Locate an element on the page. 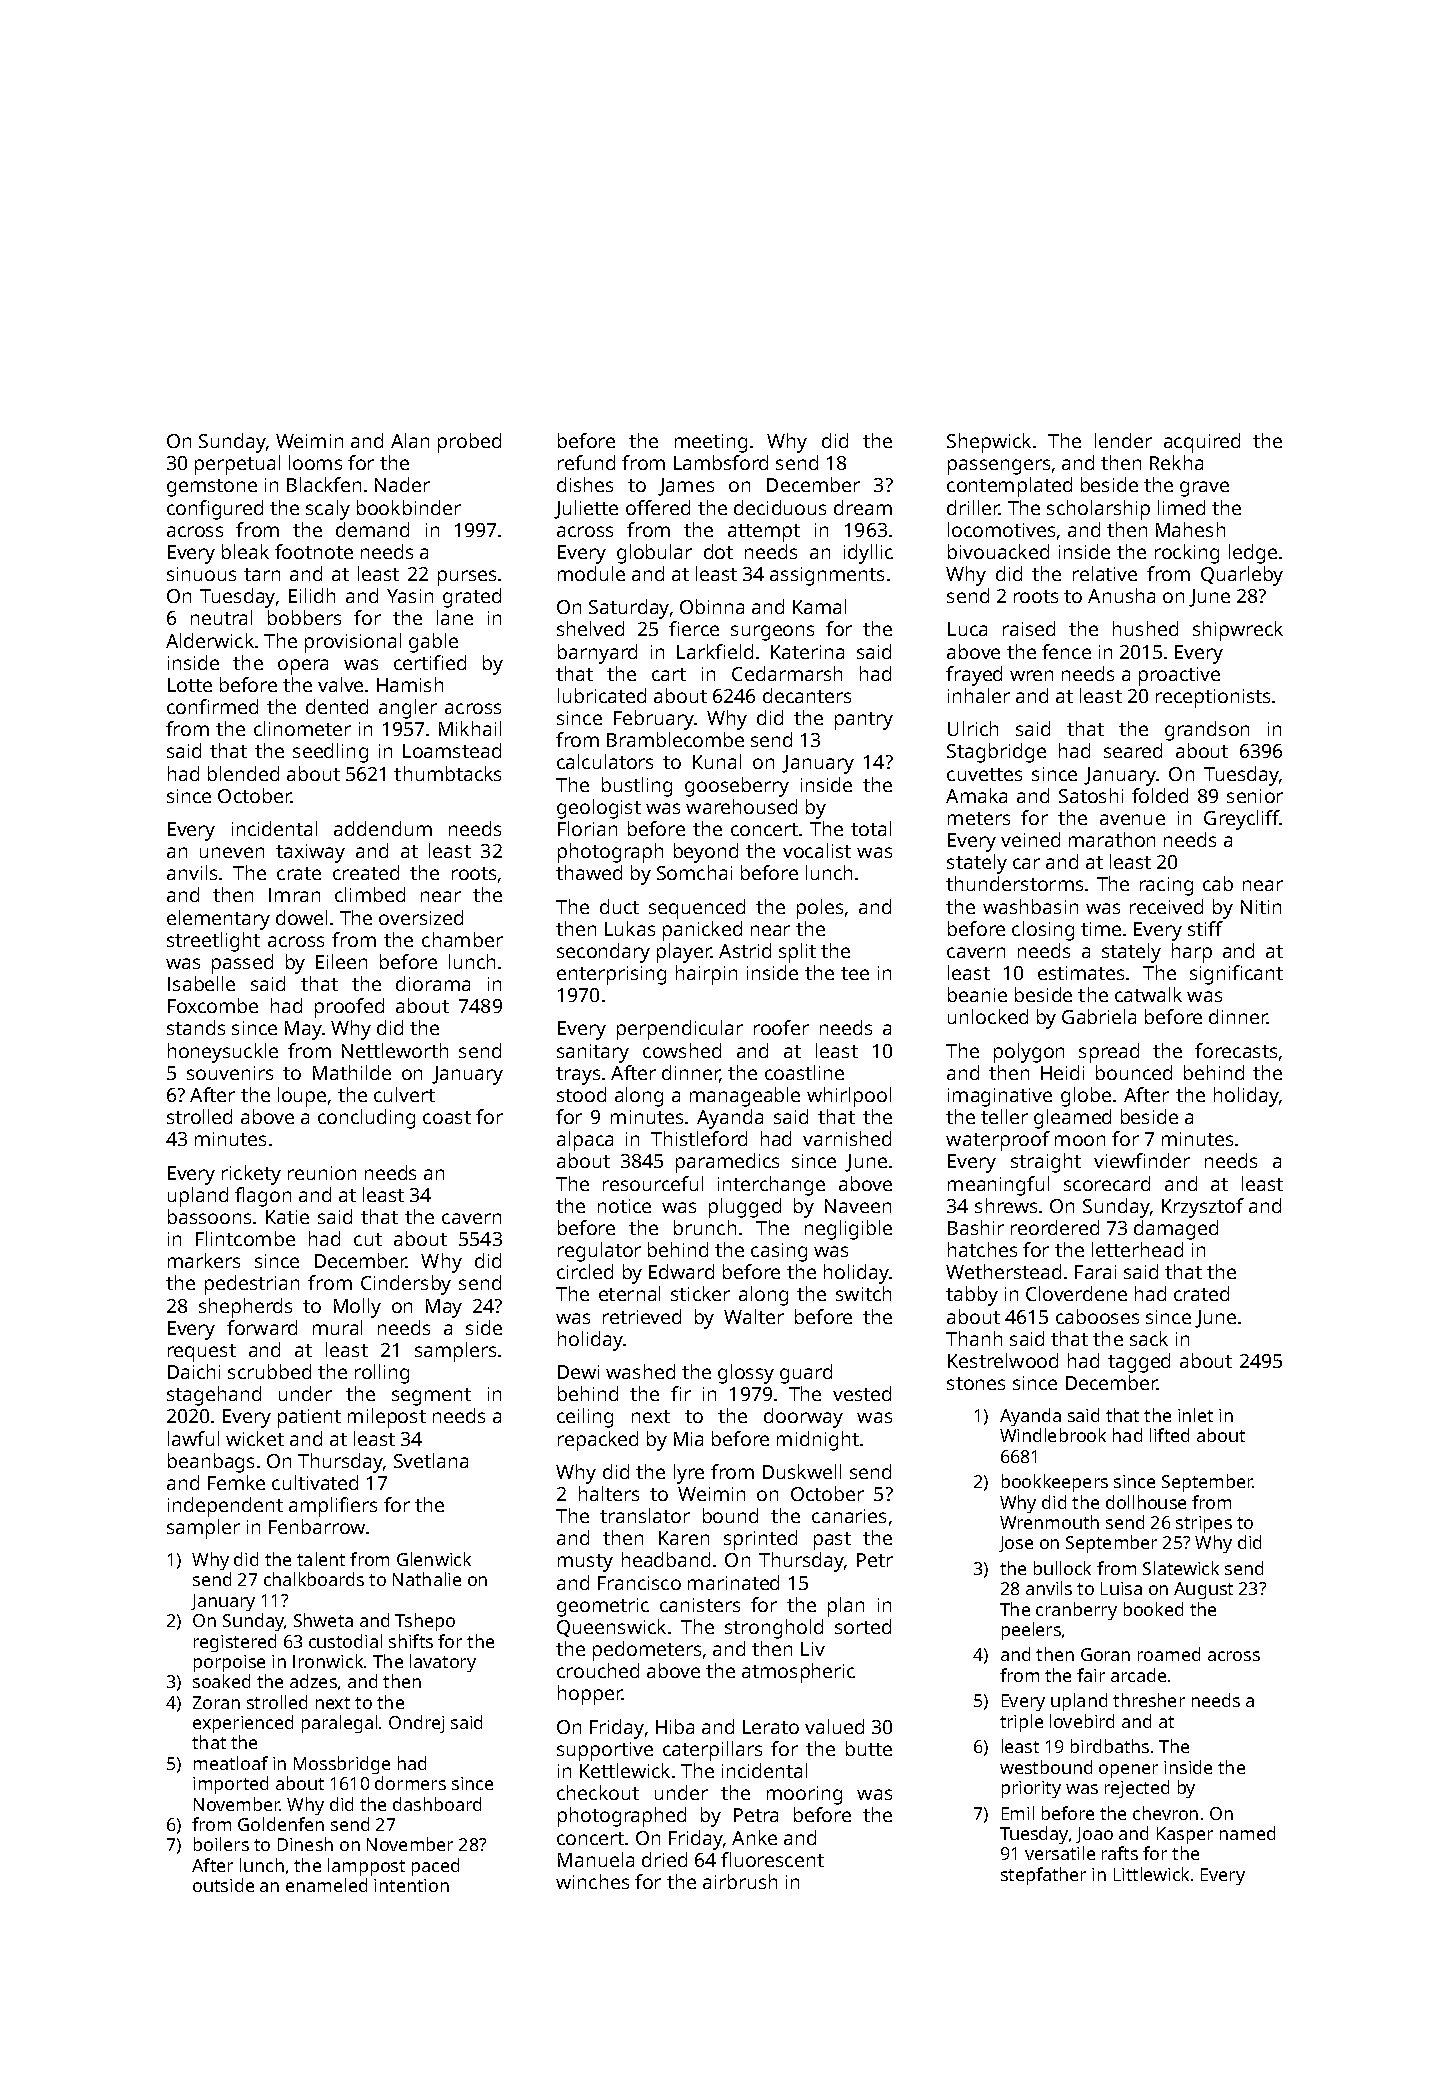 This page has width=1450, height=2100. atmospheric is located at coordinates (798, 1673).
